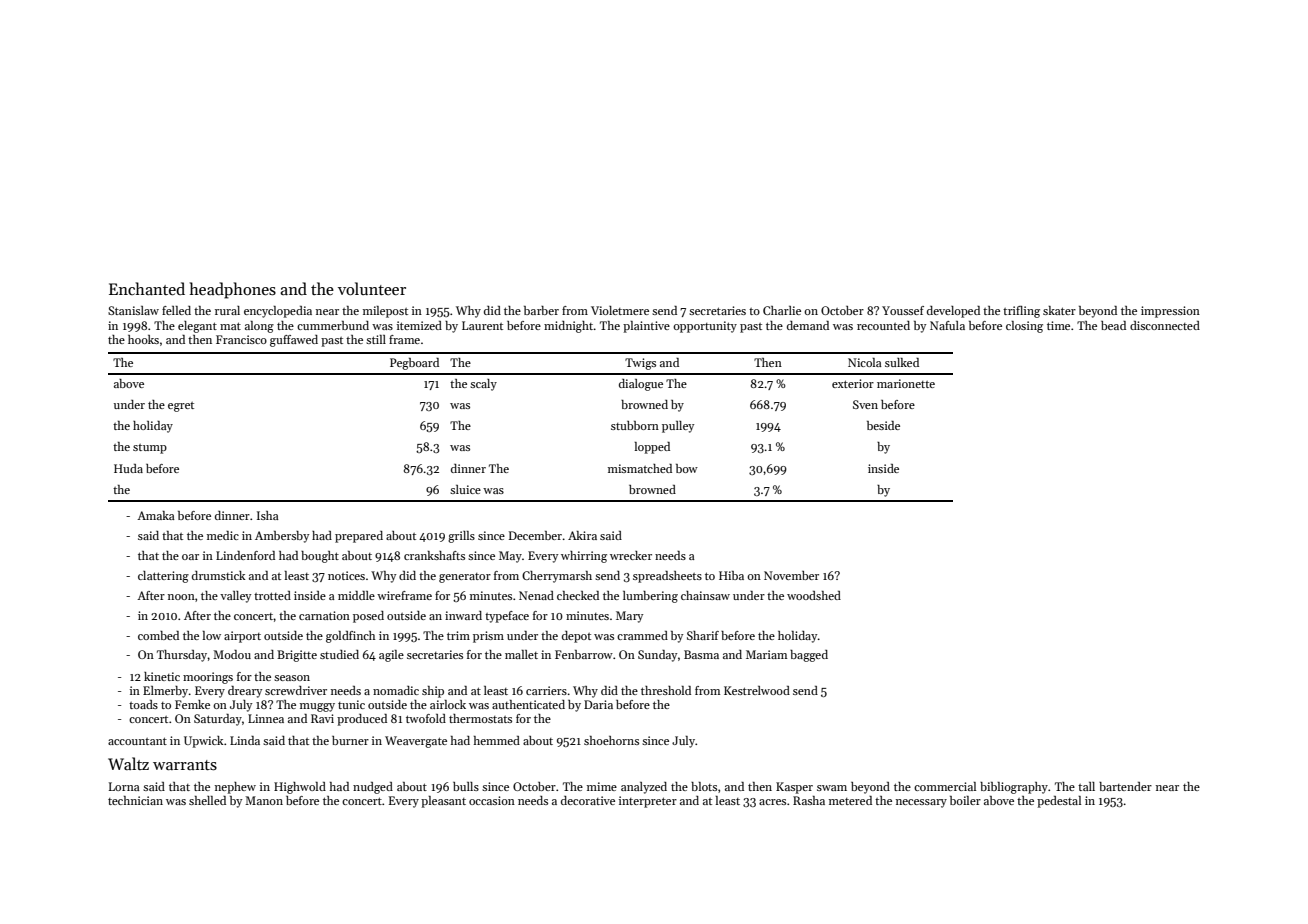  I want to click on skater, so click(1059, 310).
